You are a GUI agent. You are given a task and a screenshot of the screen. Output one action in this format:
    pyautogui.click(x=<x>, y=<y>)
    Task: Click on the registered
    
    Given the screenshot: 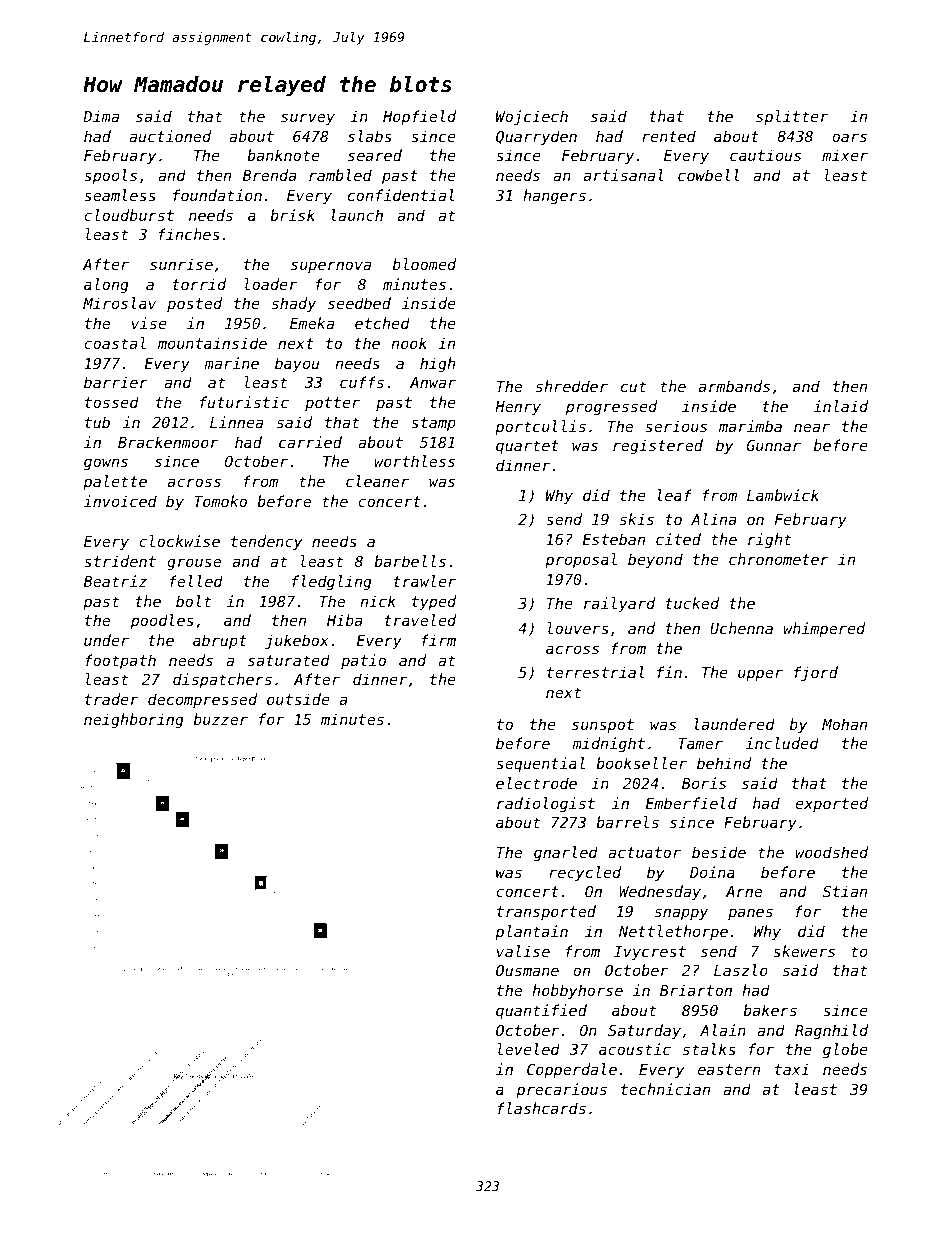 What is the action you would take?
    pyautogui.click(x=658, y=446)
